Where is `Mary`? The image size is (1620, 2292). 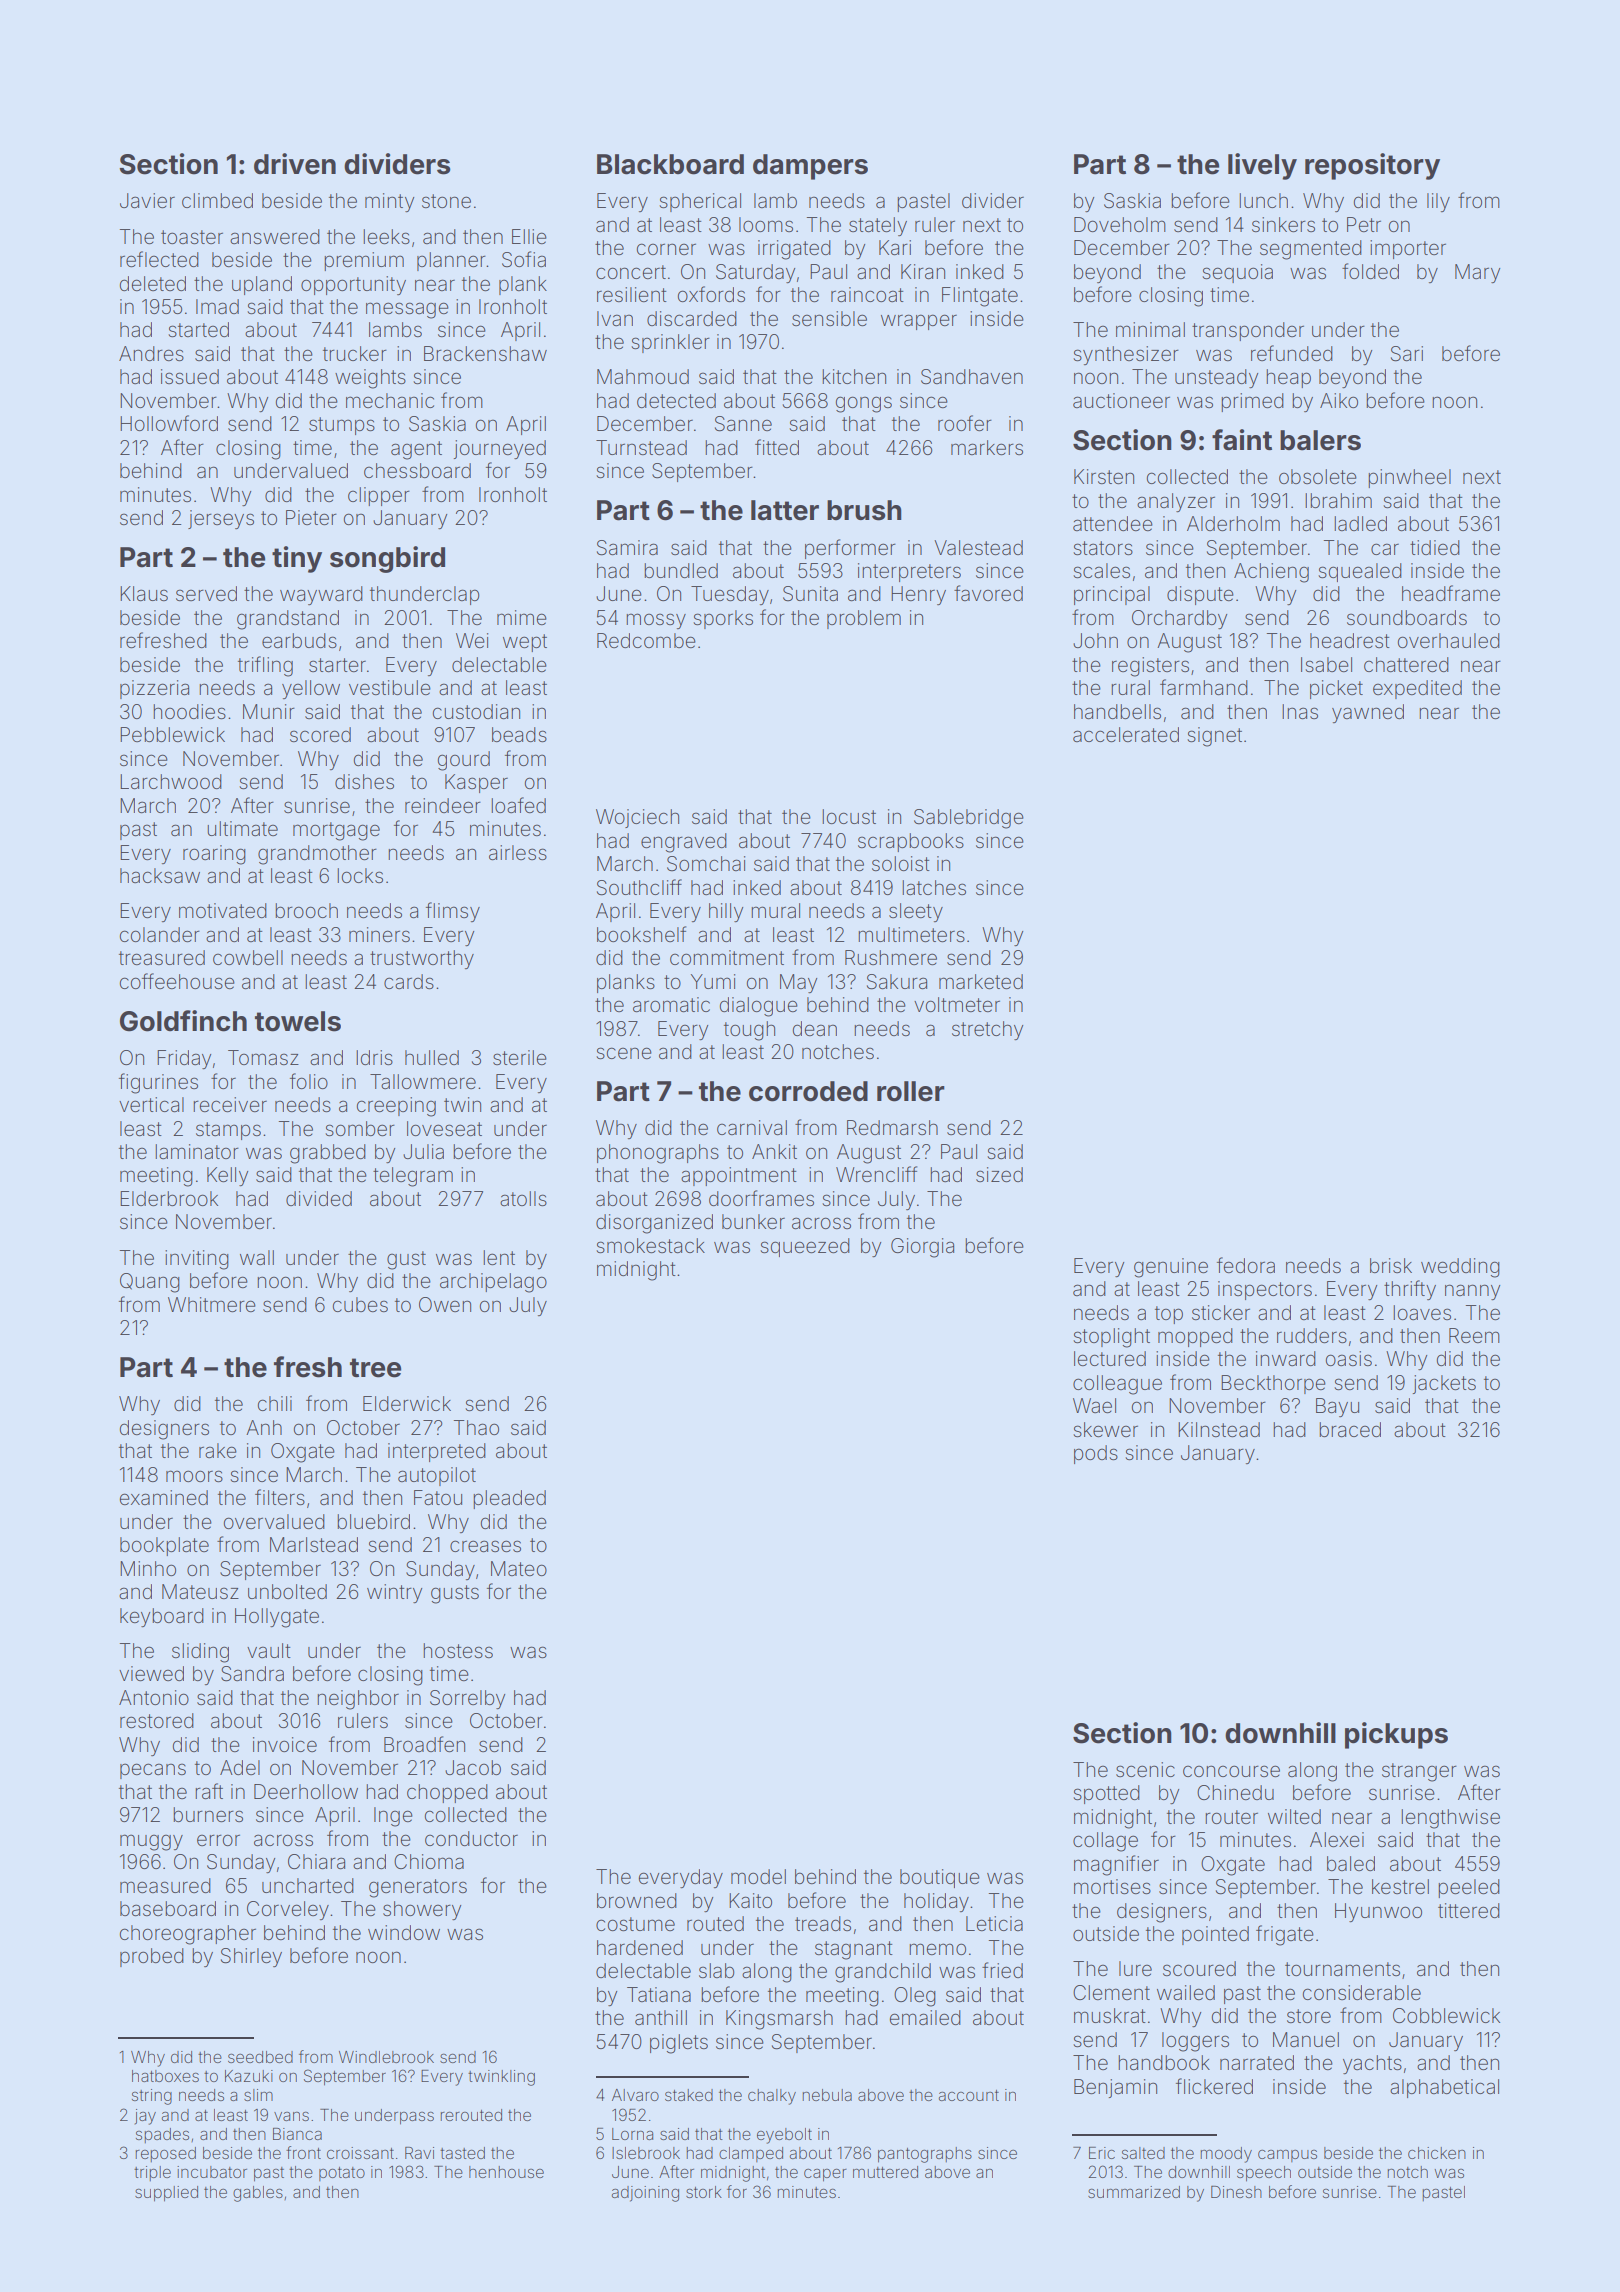
Mary is located at coordinates (1477, 273).
